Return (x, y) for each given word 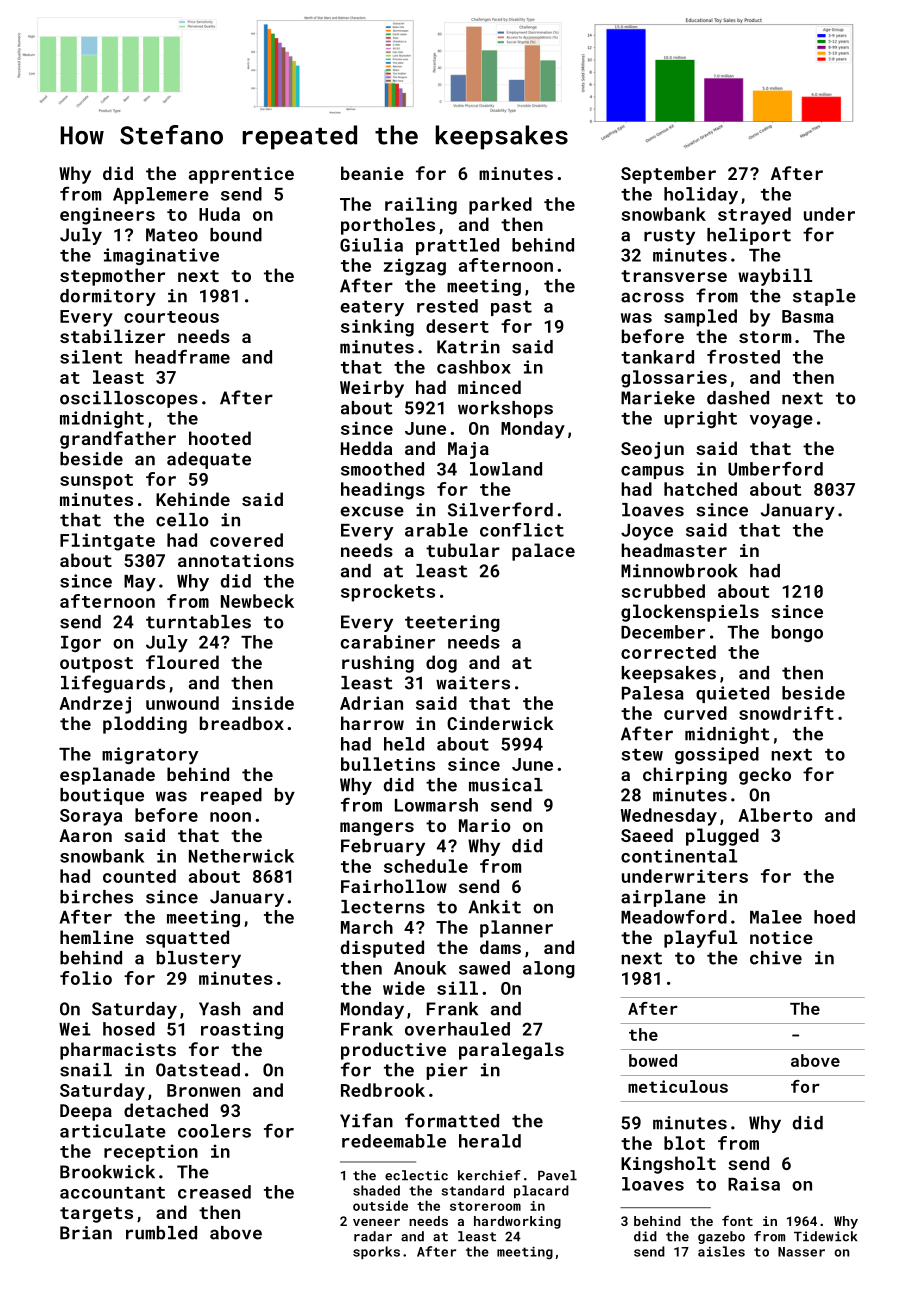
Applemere (161, 195)
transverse (674, 276)
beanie (372, 173)
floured (182, 662)
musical (506, 785)
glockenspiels (690, 613)
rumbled (161, 1233)
